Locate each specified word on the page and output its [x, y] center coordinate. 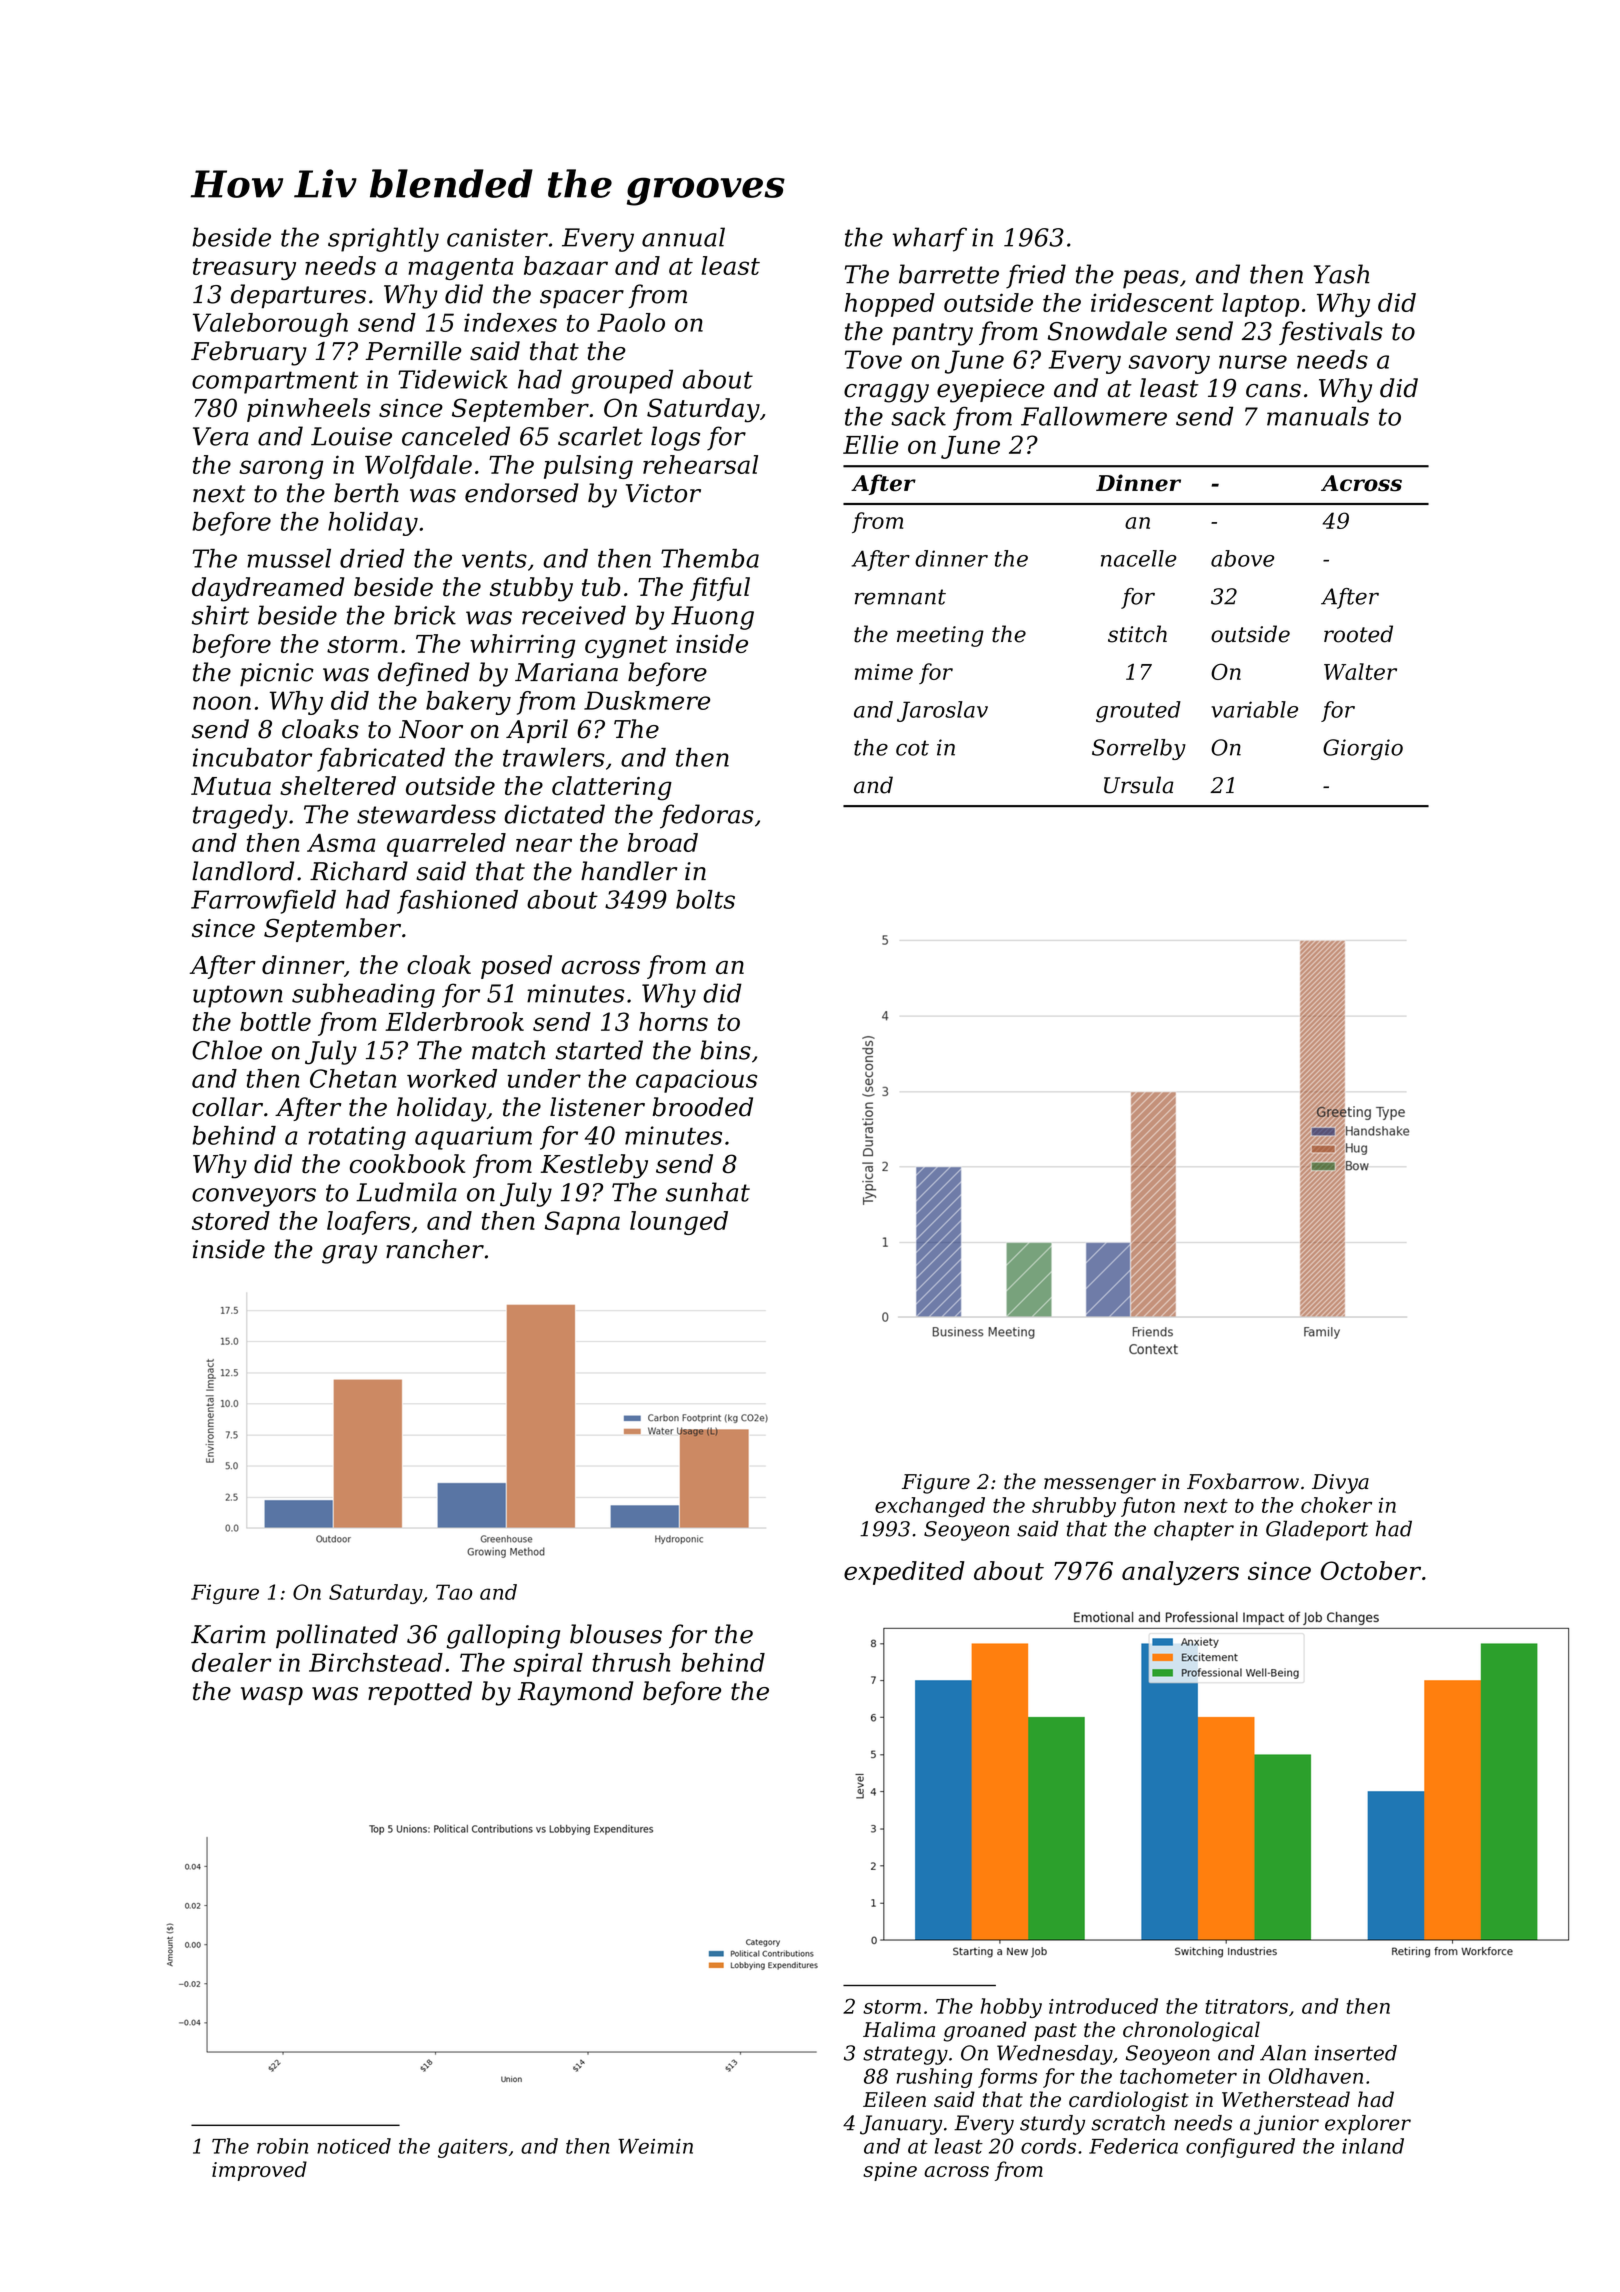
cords [1048, 2146]
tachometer [1178, 2076]
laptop [1260, 305]
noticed [354, 2146]
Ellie [870, 444]
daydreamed [268, 589]
